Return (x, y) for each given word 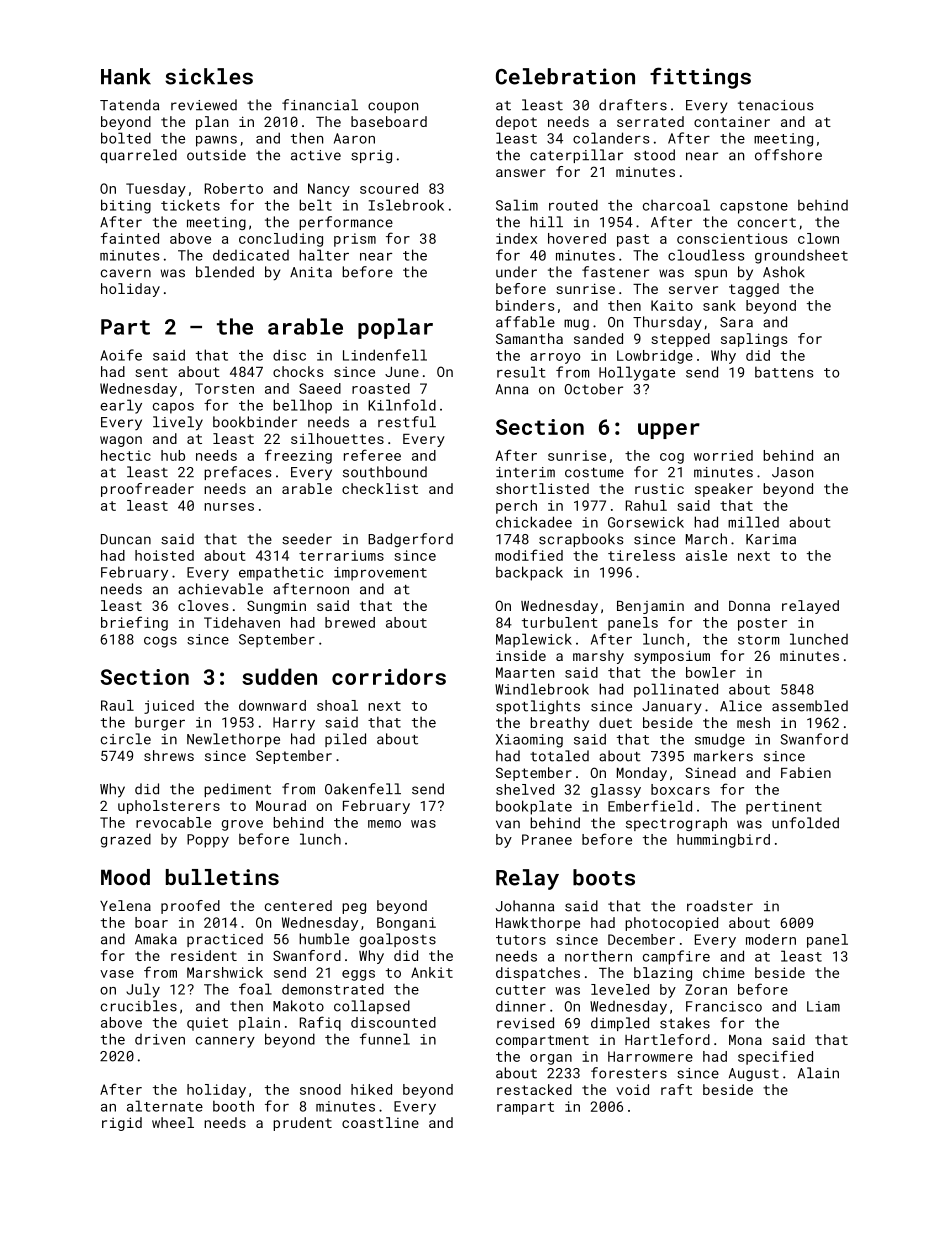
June (402, 372)
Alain (818, 1073)
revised (525, 1023)
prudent (302, 1124)
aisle (706, 555)
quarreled (139, 156)
